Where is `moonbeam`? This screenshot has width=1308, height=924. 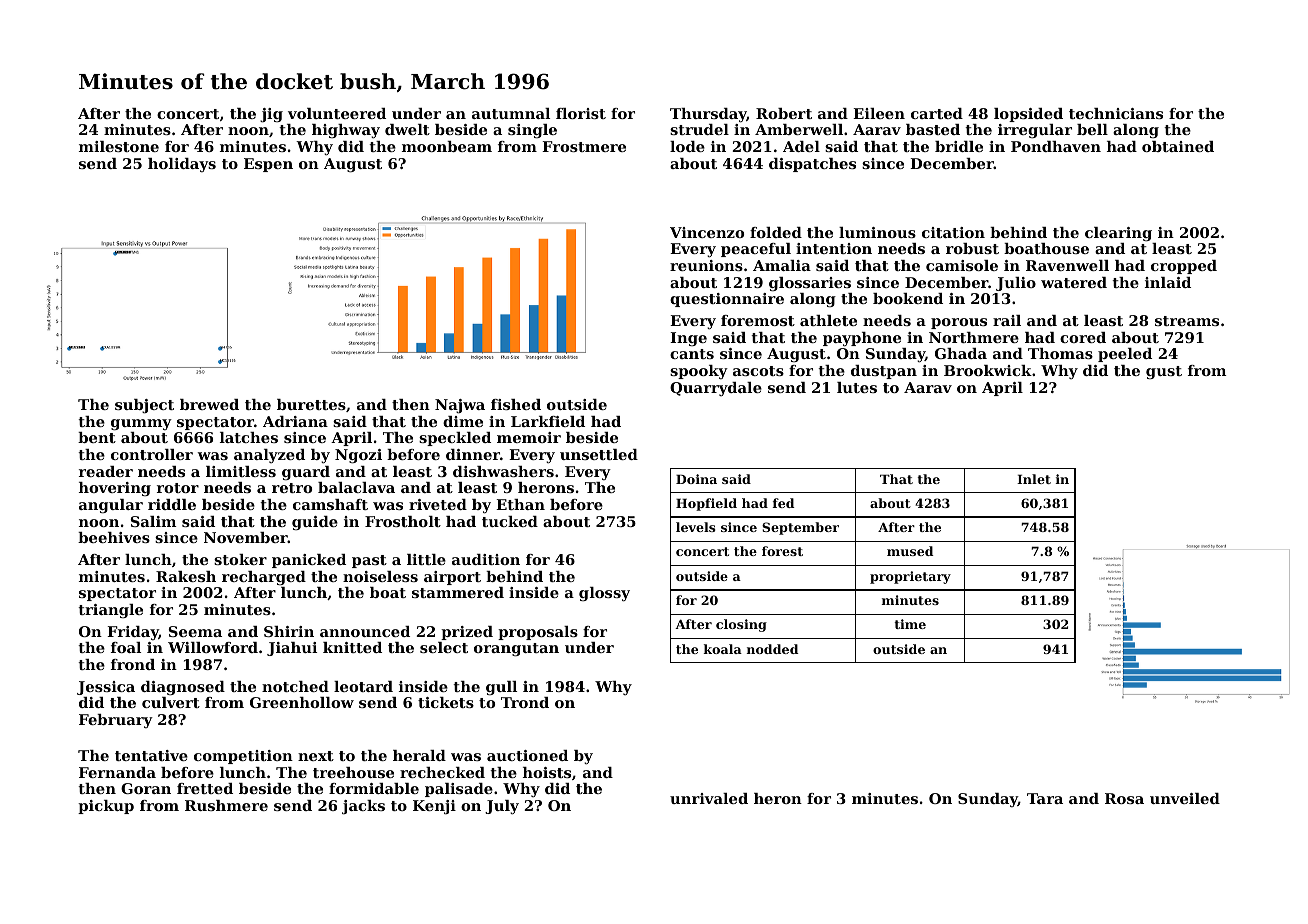
moonbeam is located at coordinates (447, 146).
